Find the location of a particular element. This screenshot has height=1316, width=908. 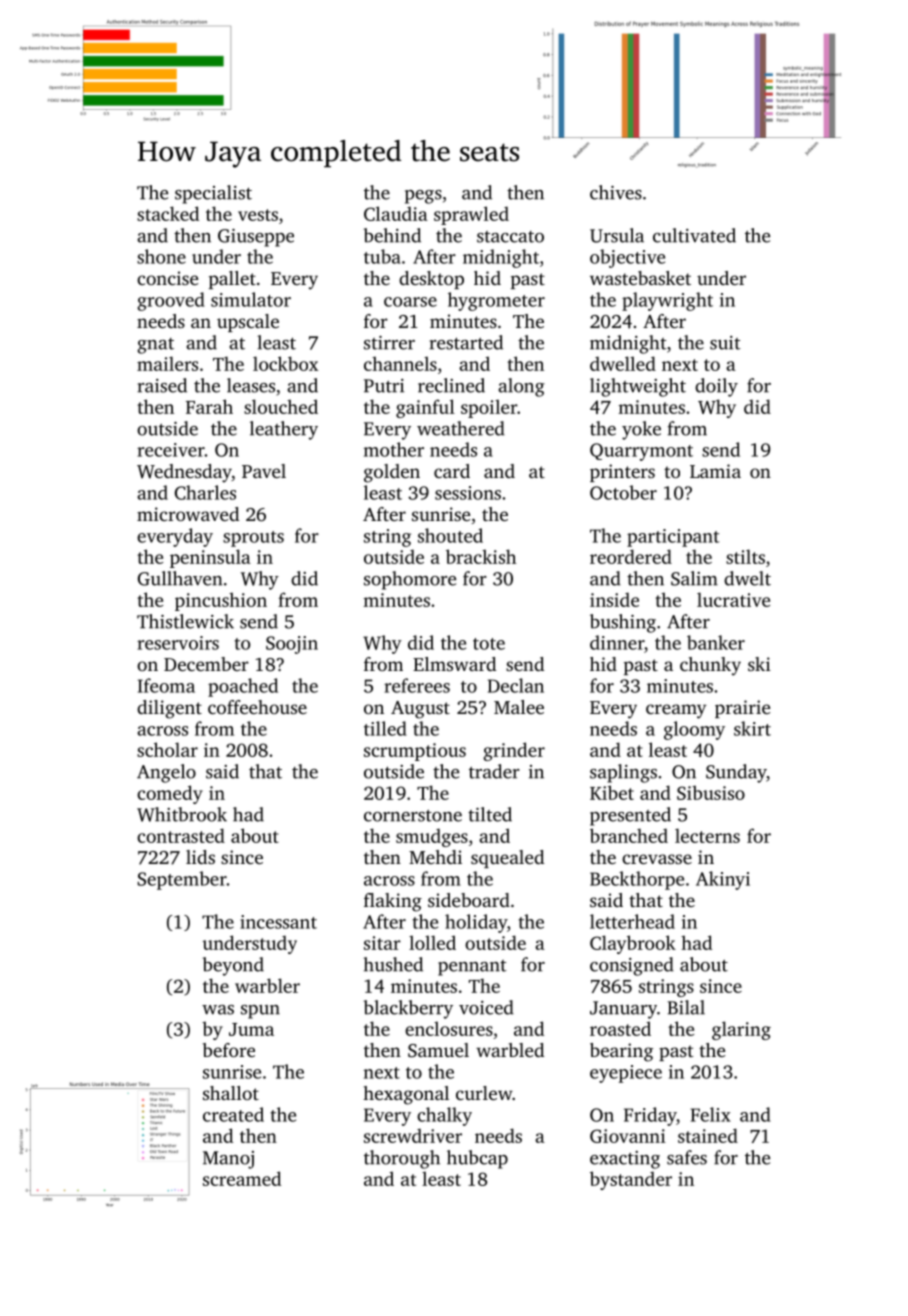

playwright is located at coordinates (667, 301).
